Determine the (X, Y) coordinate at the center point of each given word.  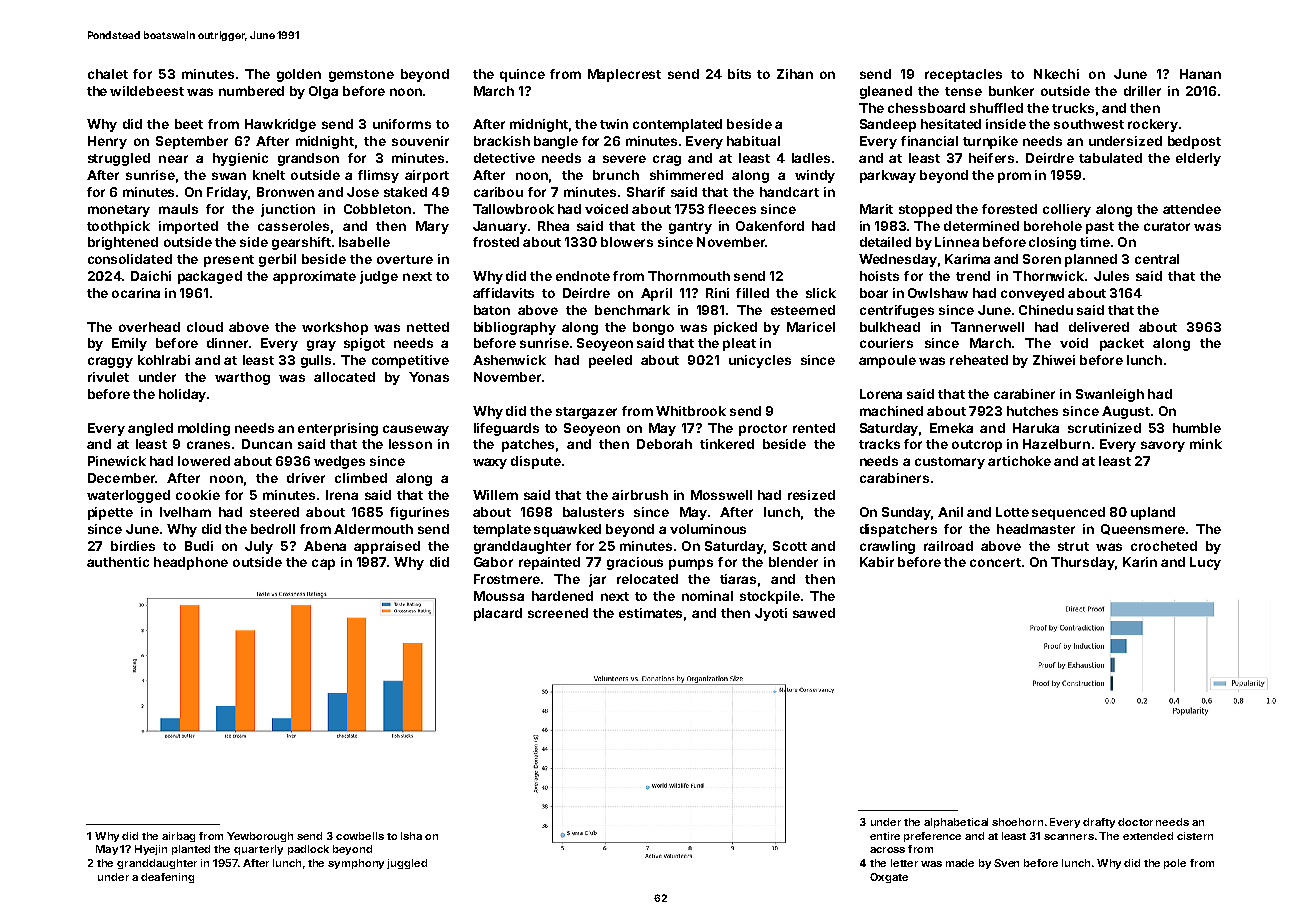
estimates (650, 613)
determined (981, 226)
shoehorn (1017, 822)
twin (614, 124)
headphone (191, 563)
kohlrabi (164, 360)
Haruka (1036, 428)
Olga (323, 92)
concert (995, 562)
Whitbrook (691, 411)
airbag (178, 837)
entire (885, 836)
